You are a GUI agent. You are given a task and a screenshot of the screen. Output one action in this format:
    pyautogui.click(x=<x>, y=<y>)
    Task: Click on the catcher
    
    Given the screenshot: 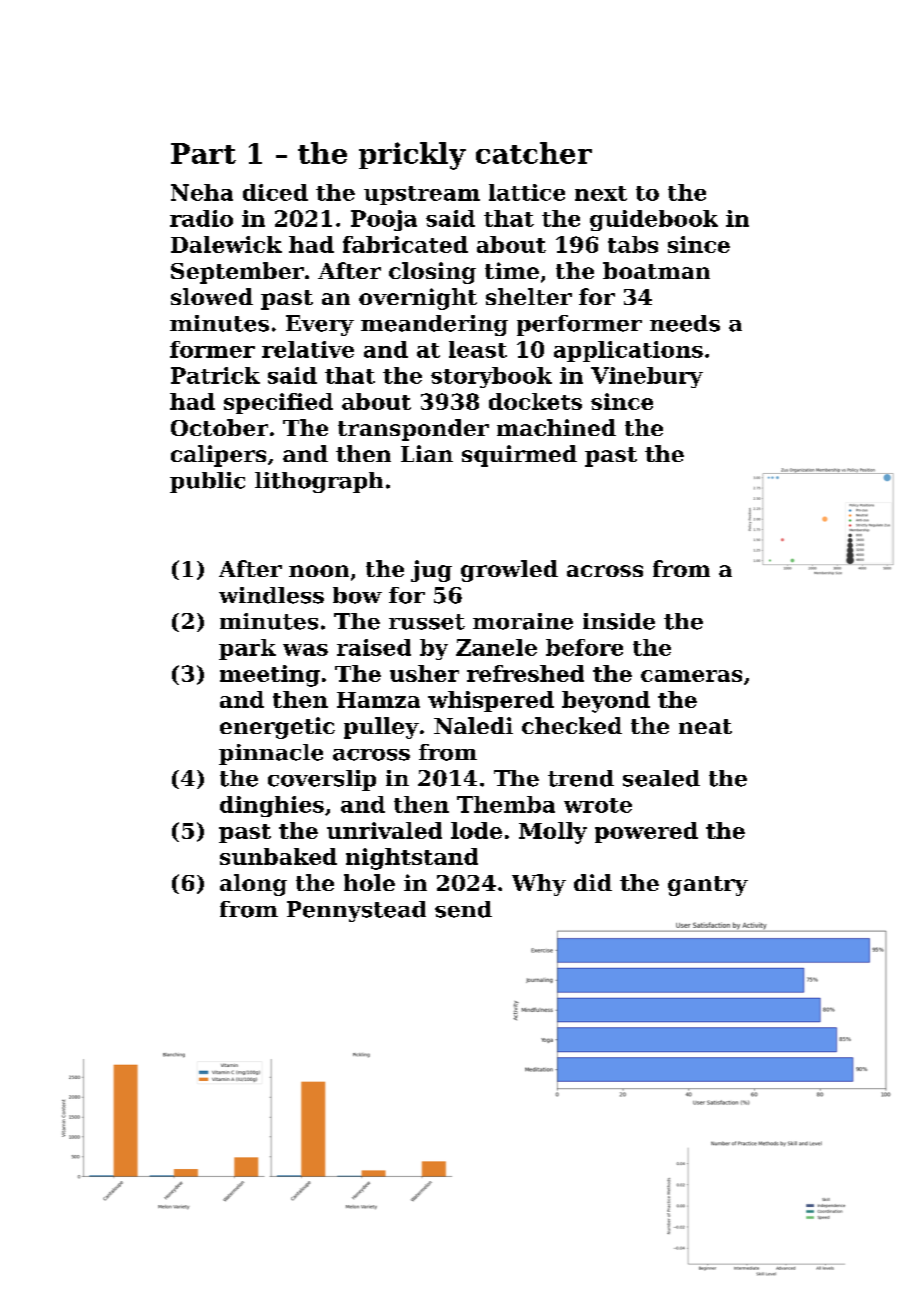 What is the action you would take?
    pyautogui.click(x=534, y=153)
